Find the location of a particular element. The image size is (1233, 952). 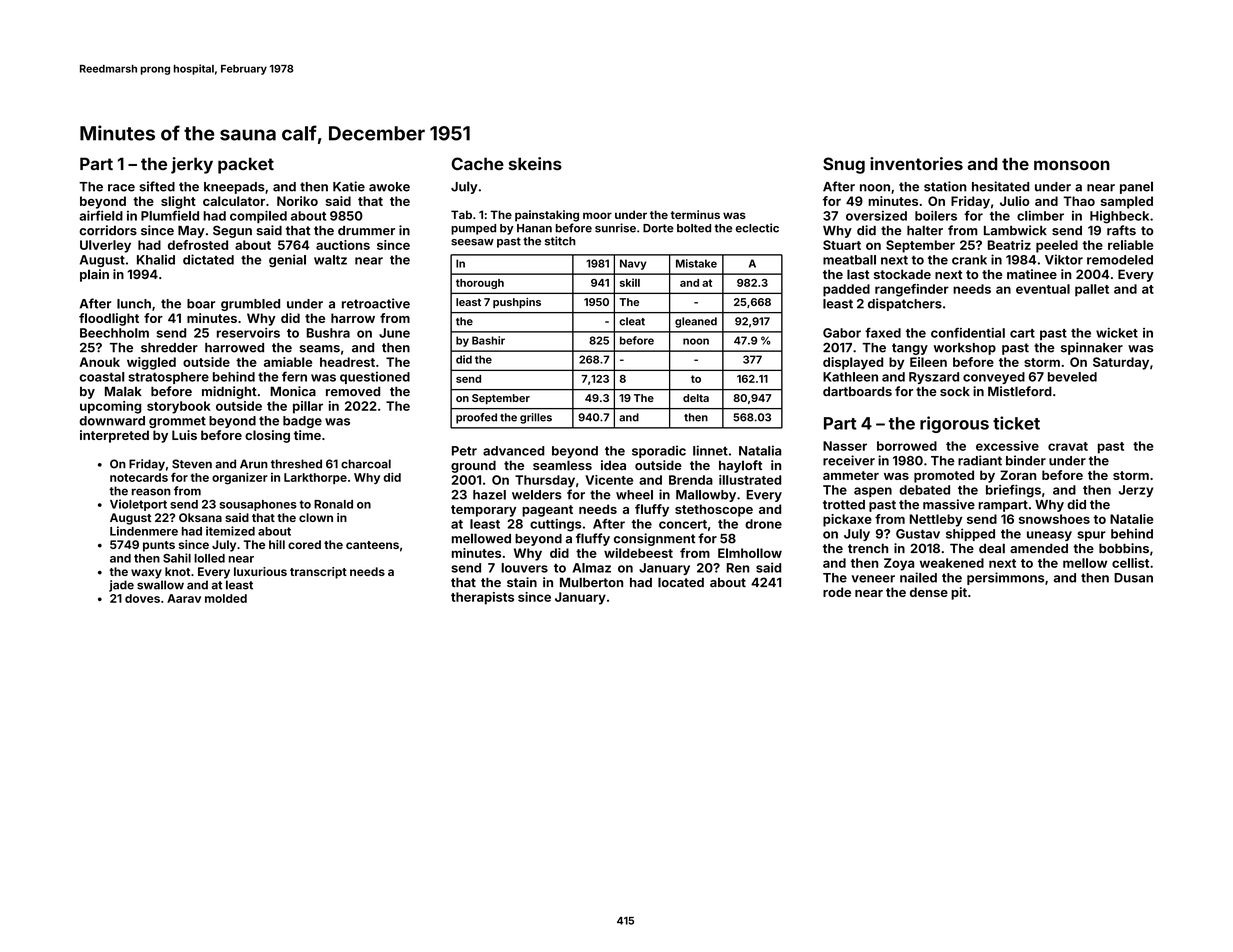

spur is located at coordinates (1091, 536).
